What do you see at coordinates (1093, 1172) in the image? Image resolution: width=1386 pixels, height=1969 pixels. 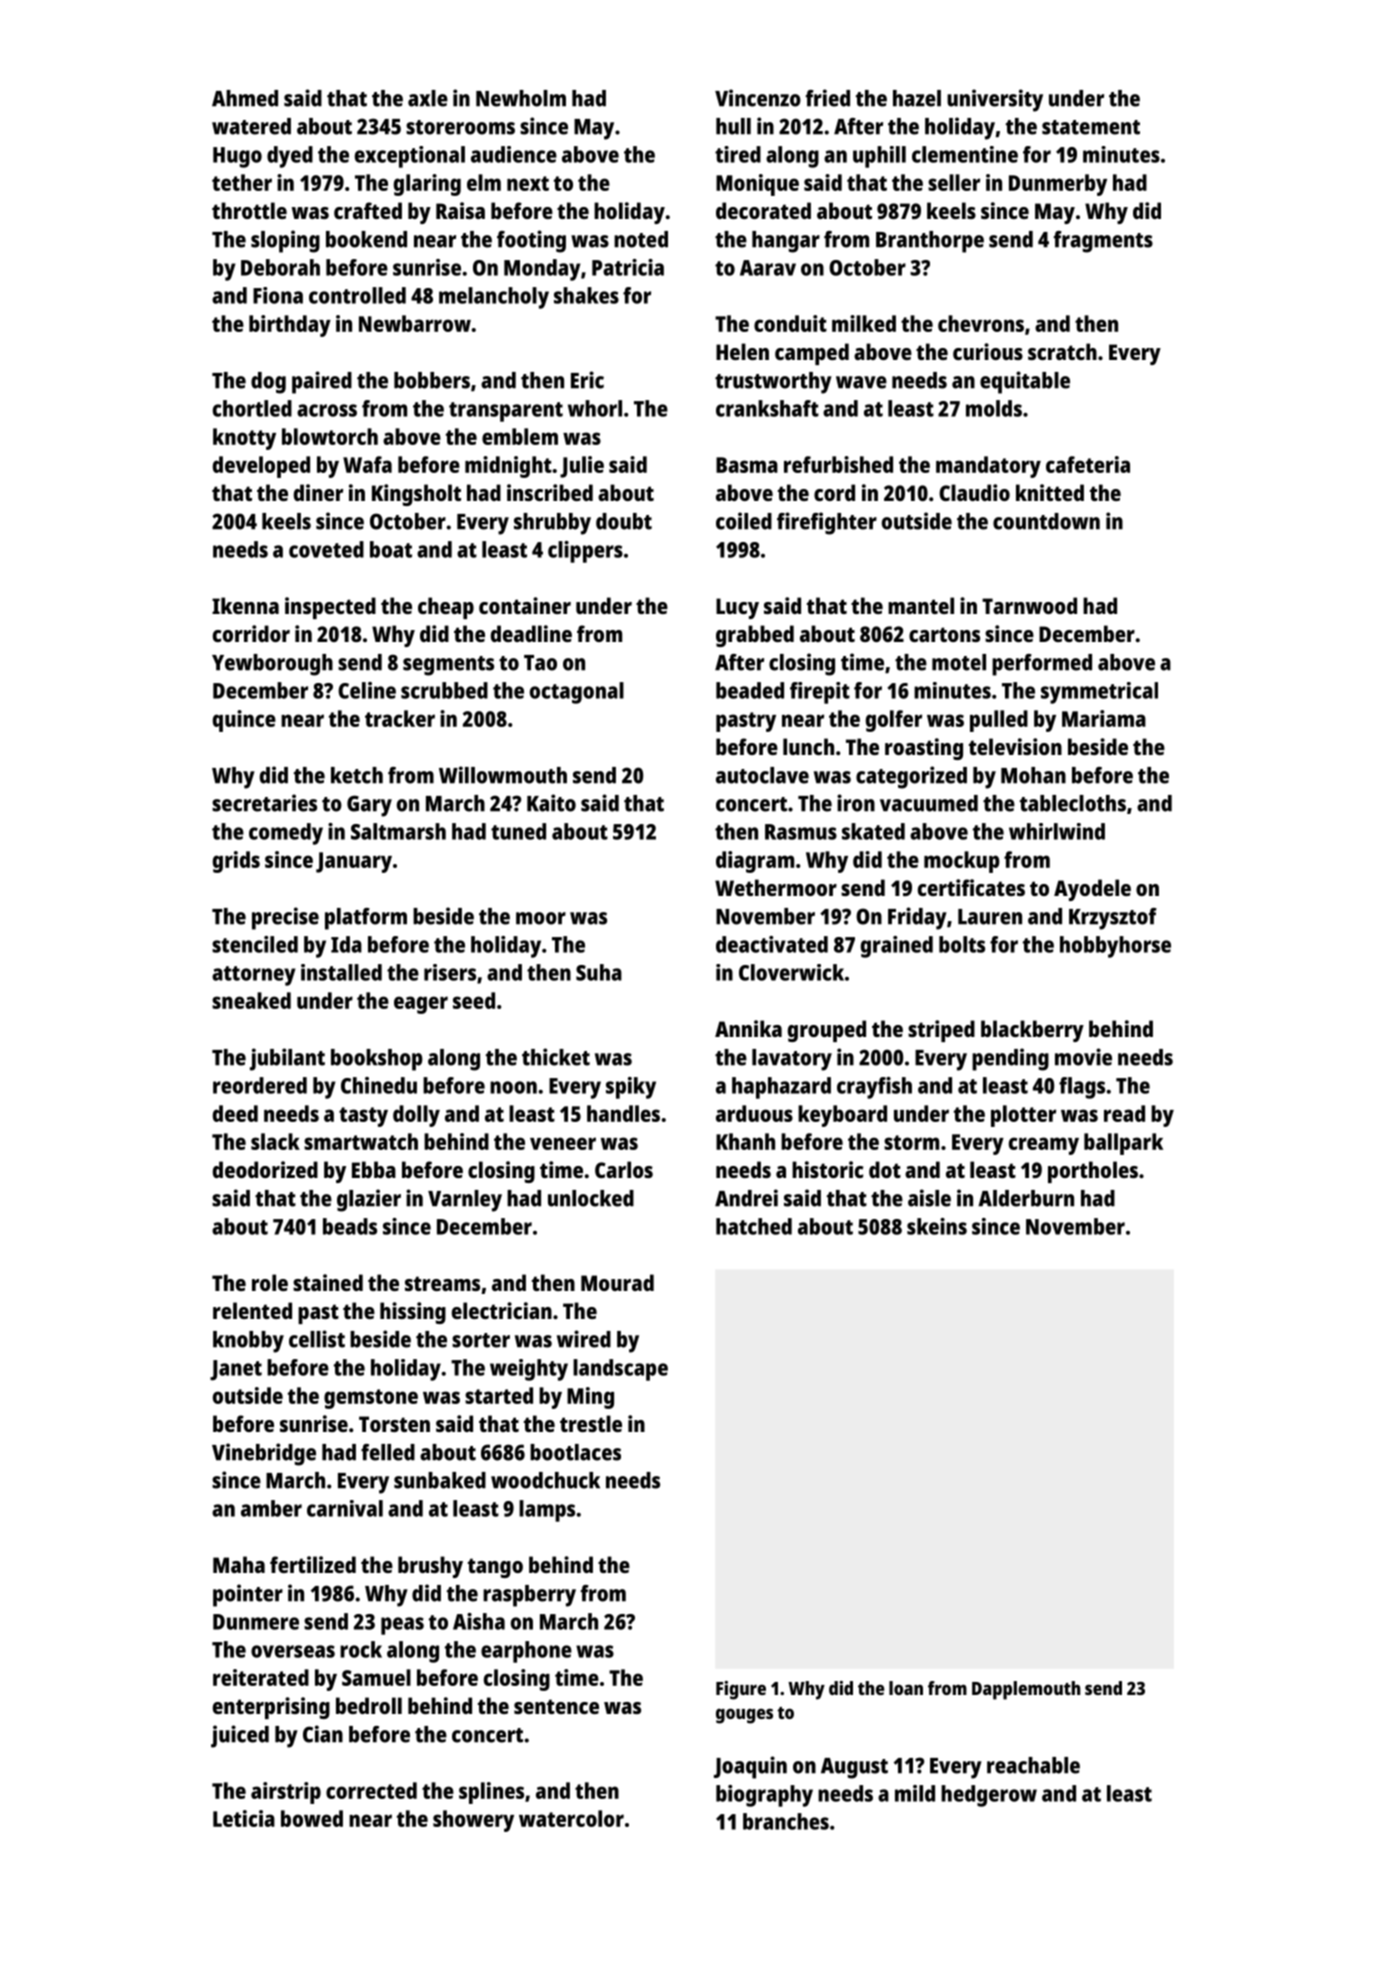 I see `portholes` at bounding box center [1093, 1172].
